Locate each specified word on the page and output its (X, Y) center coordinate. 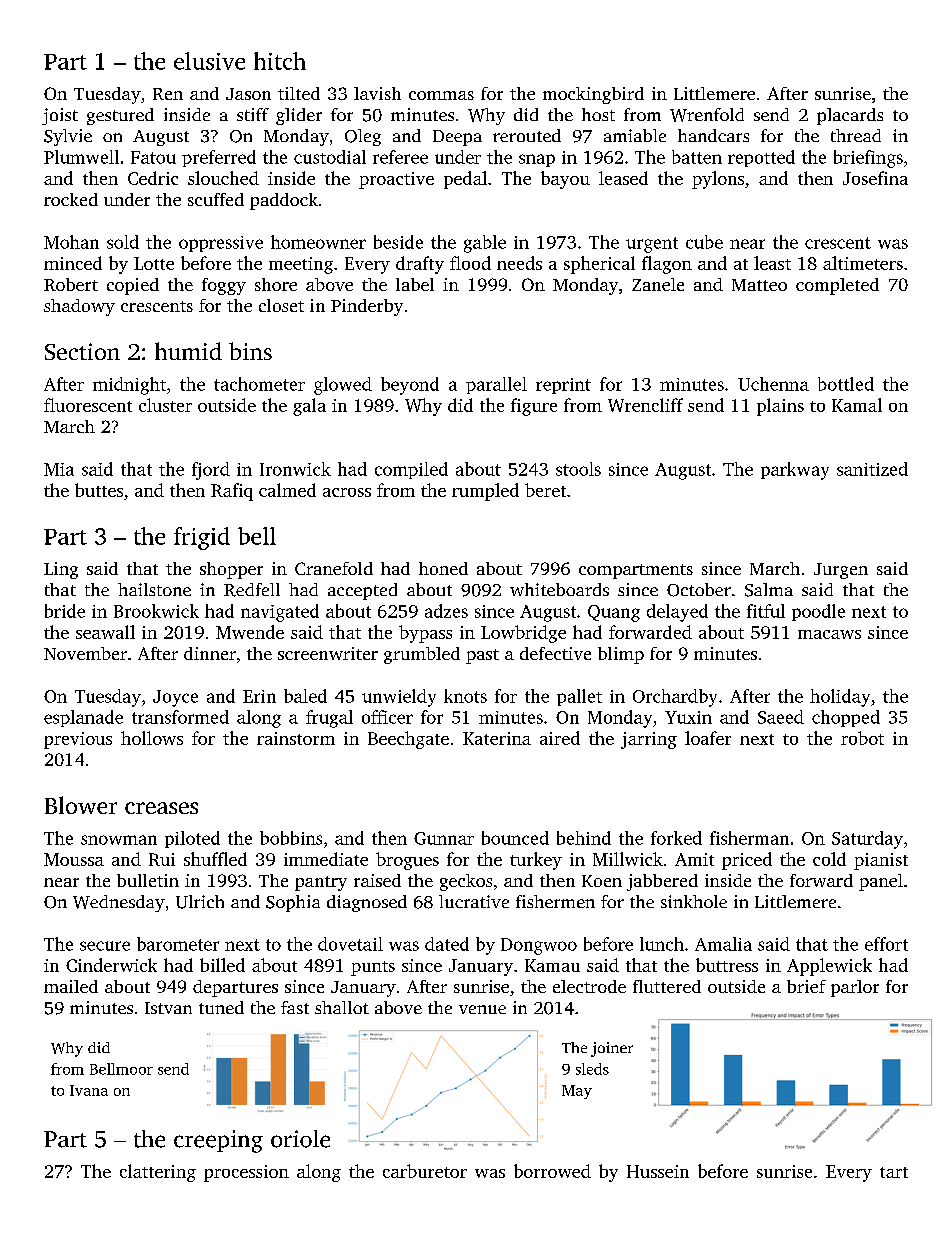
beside (398, 242)
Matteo (759, 285)
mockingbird (593, 95)
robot (862, 738)
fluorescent (88, 405)
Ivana (89, 1090)
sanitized (872, 469)
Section (82, 351)
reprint (563, 386)
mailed (71, 986)
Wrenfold (707, 115)
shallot (342, 1007)
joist (60, 116)
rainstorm (296, 738)
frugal (329, 719)
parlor (855, 988)
